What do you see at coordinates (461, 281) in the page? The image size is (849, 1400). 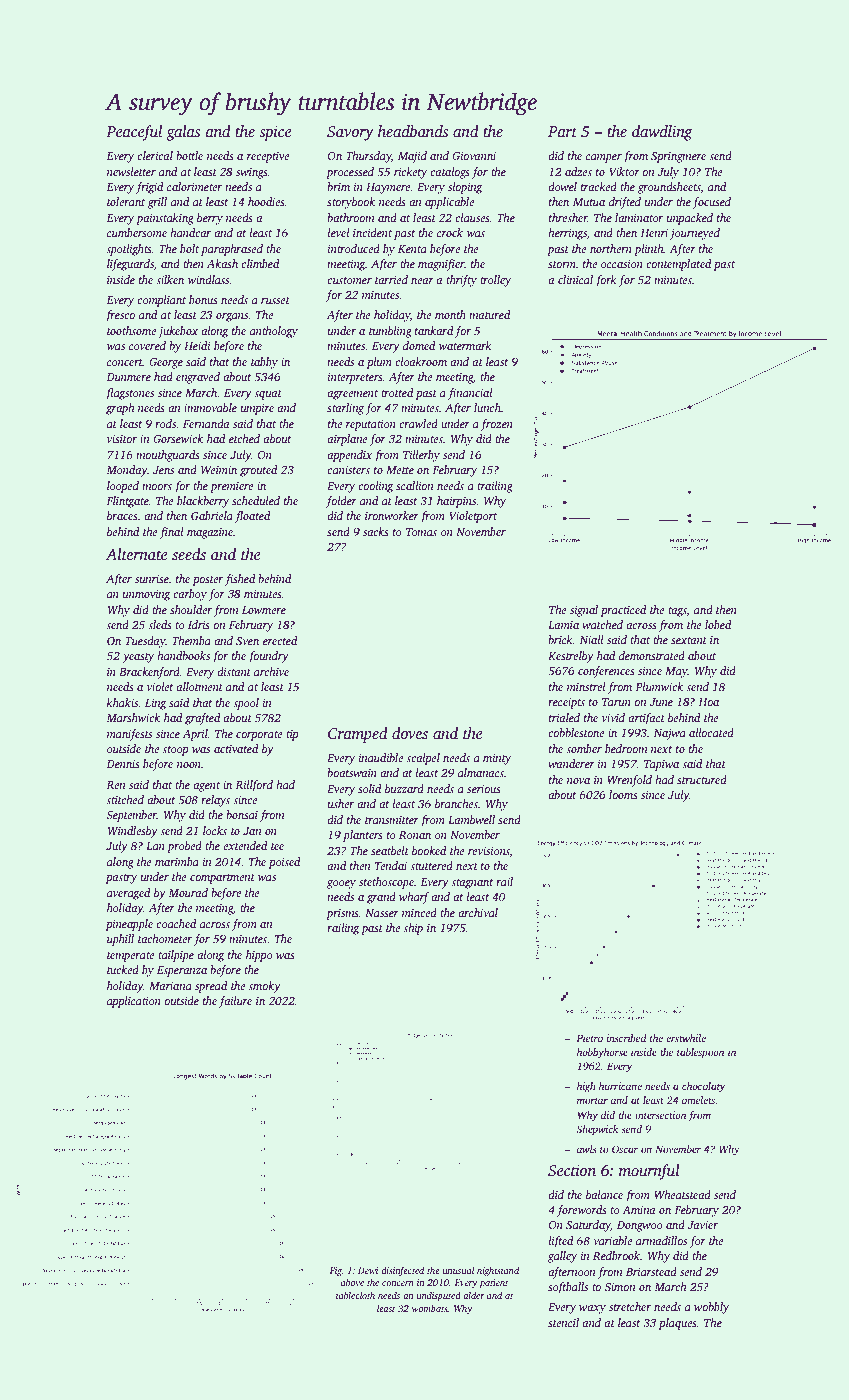 I see `thrifty` at bounding box center [461, 281].
